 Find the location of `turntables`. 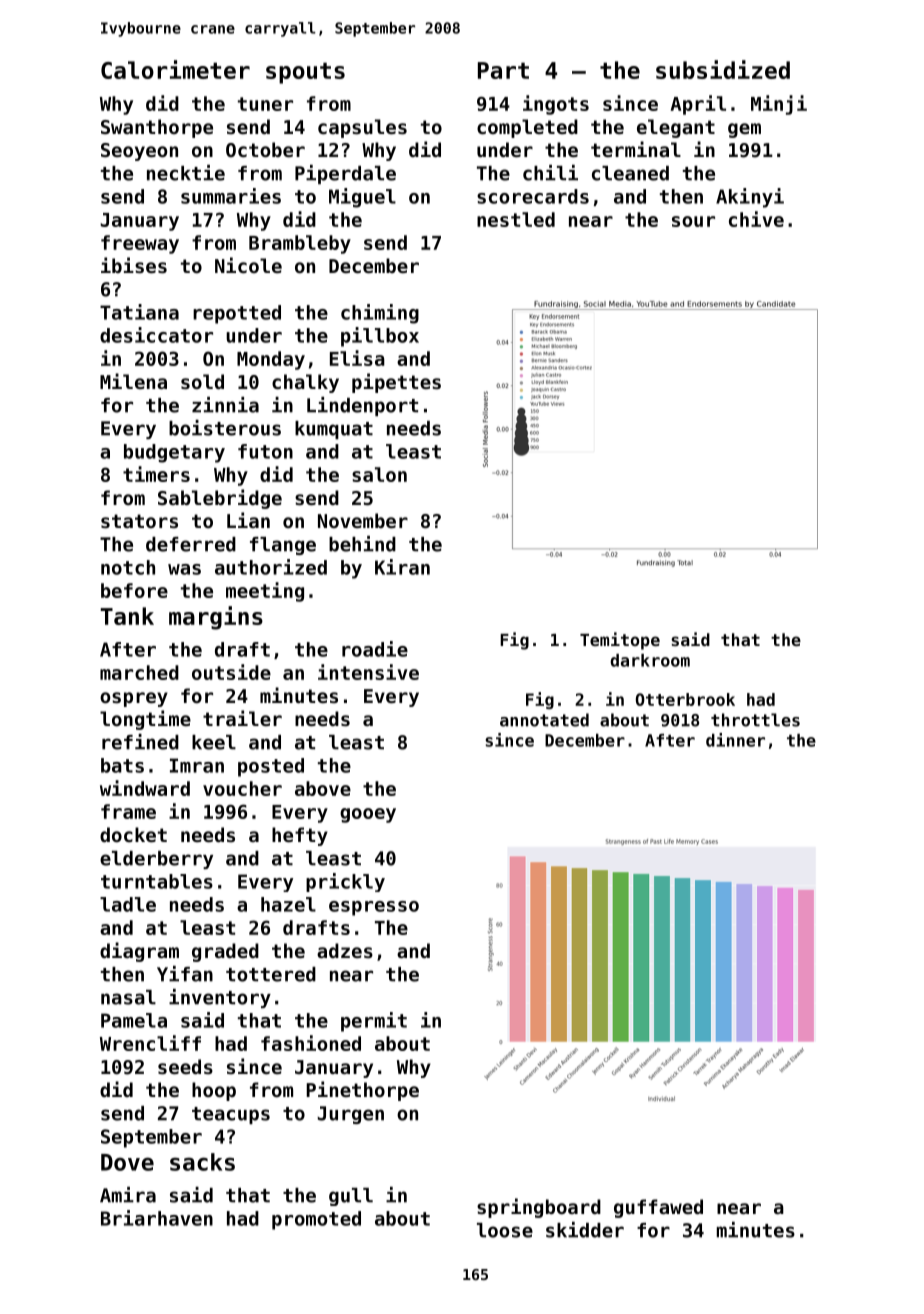

turntables is located at coordinates (157, 881).
